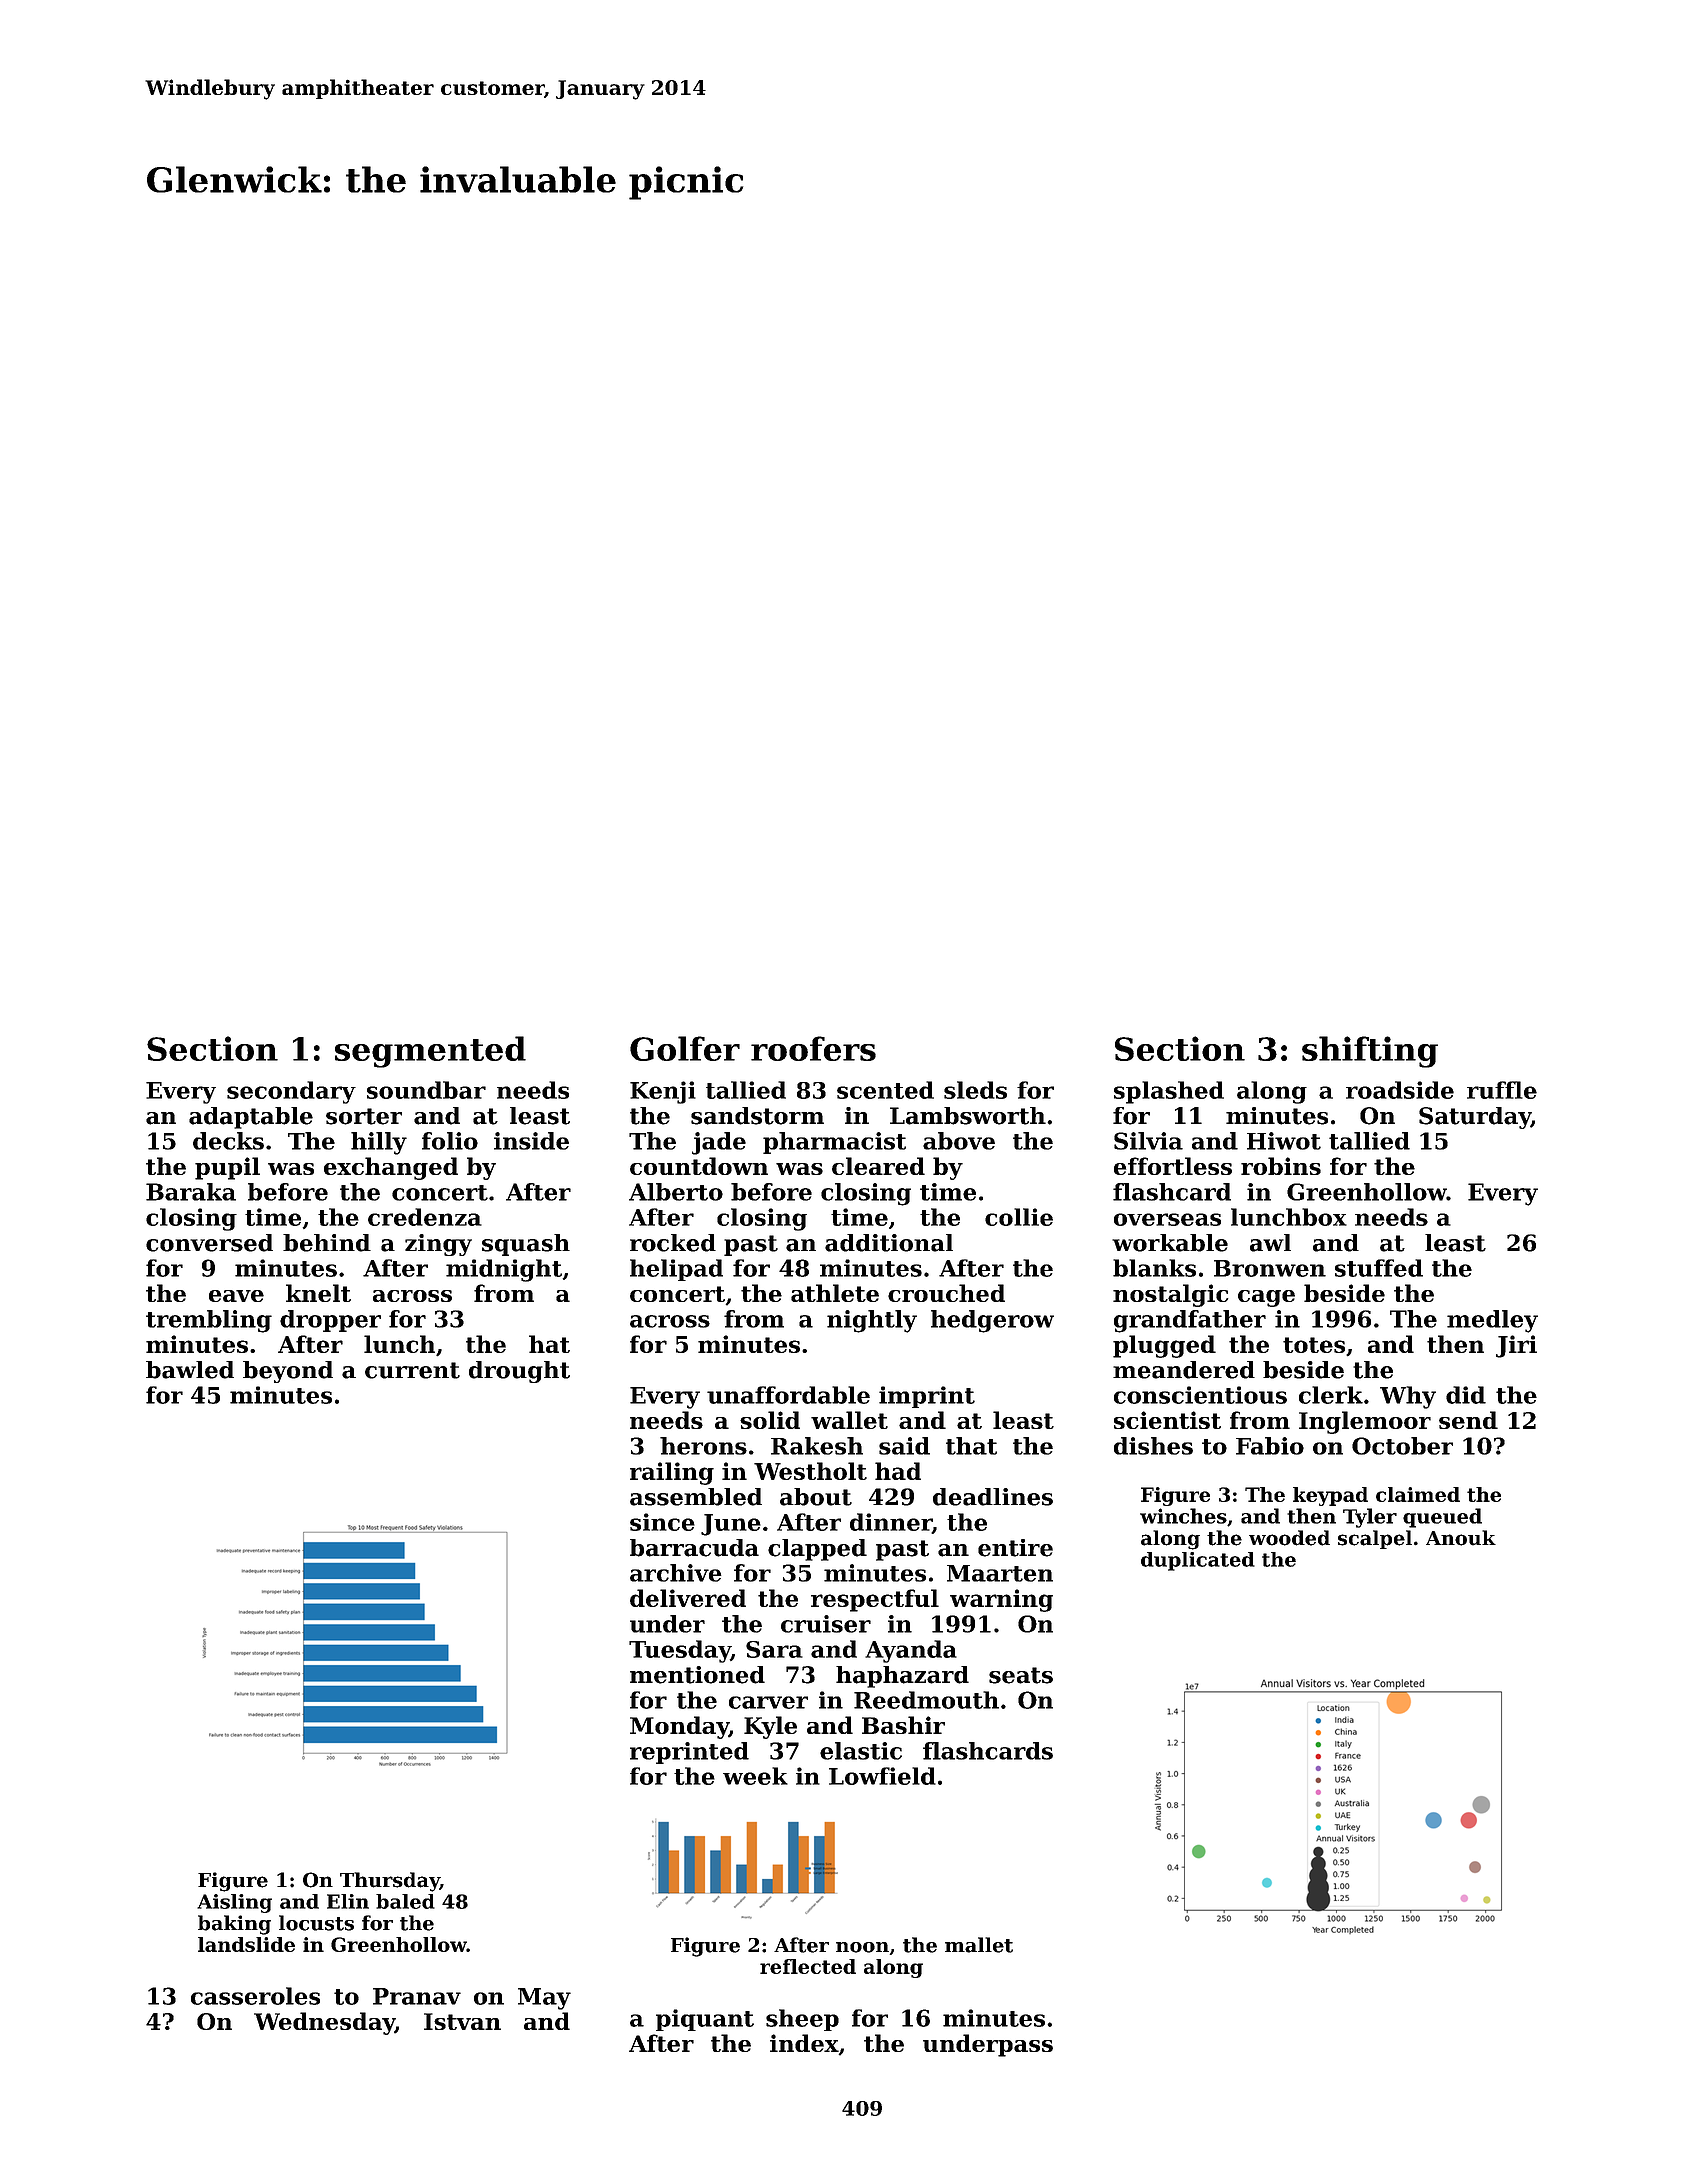 This screenshot has width=1683, height=2178. I want to click on Golfer, so click(685, 1048).
